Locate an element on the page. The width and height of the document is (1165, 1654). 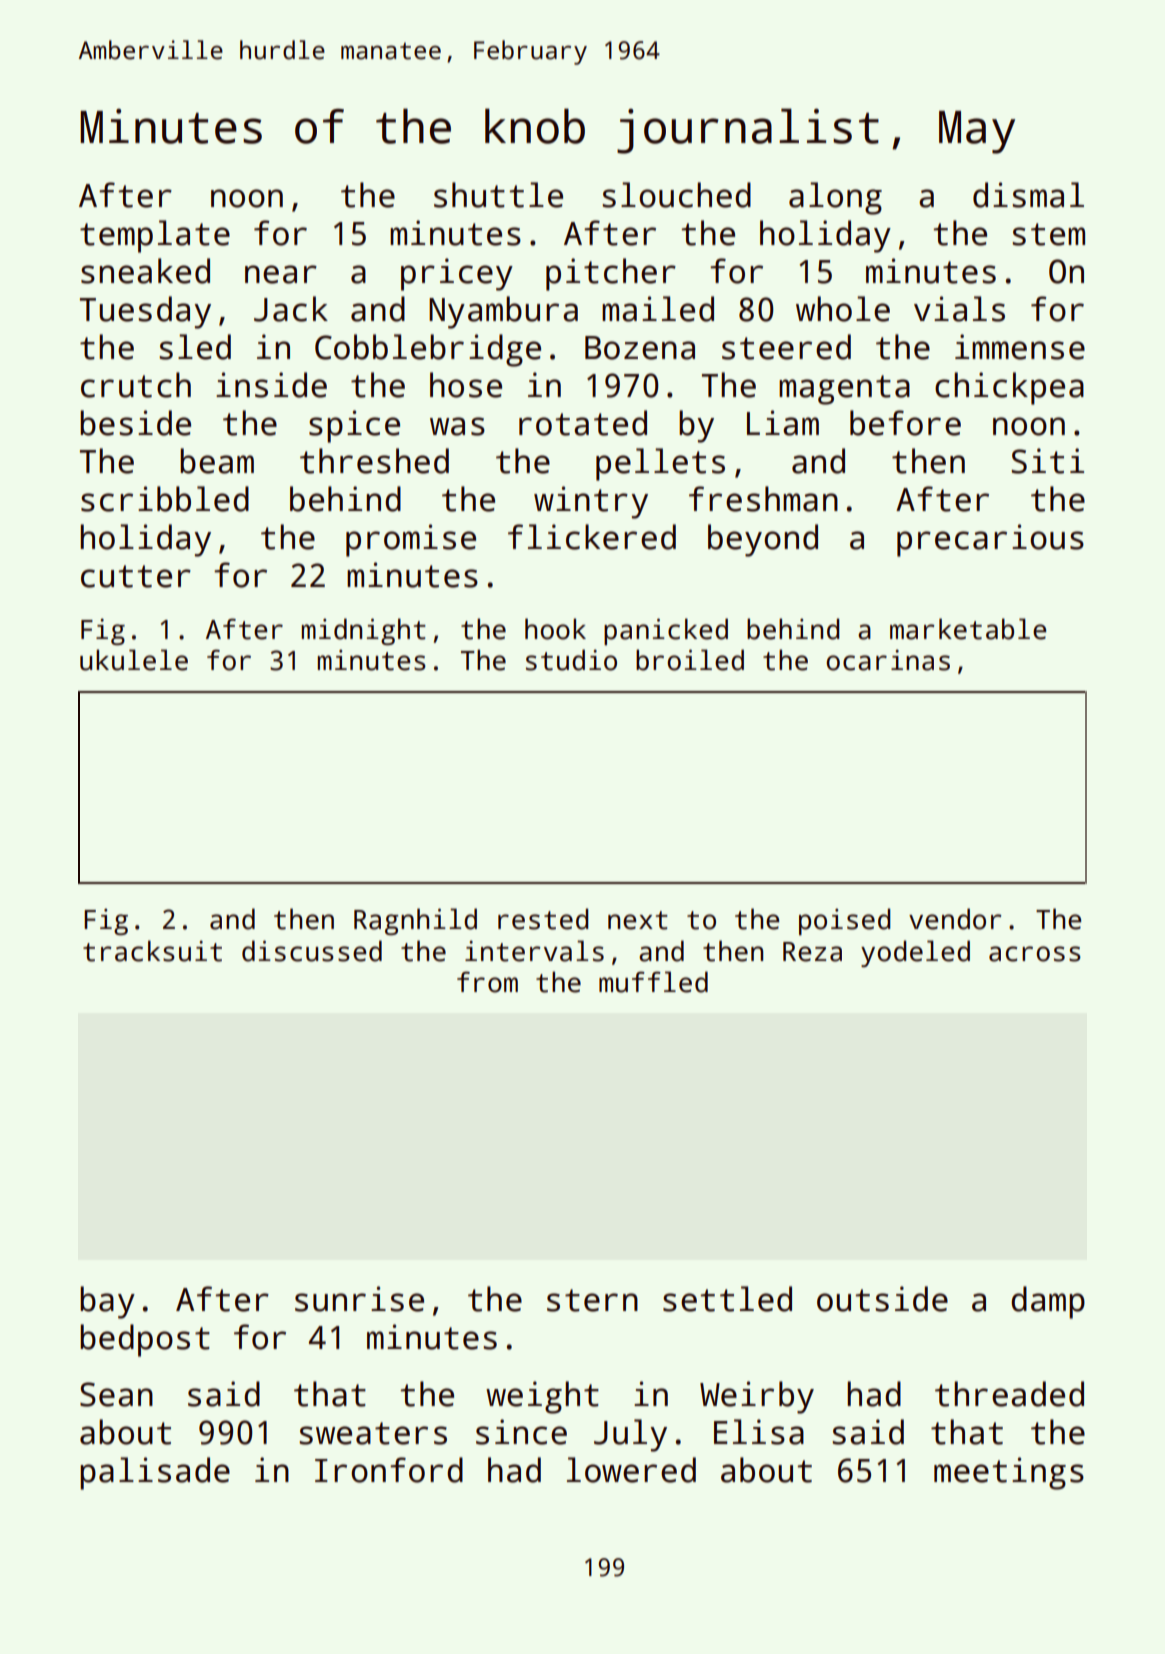
poised is located at coordinates (845, 922).
